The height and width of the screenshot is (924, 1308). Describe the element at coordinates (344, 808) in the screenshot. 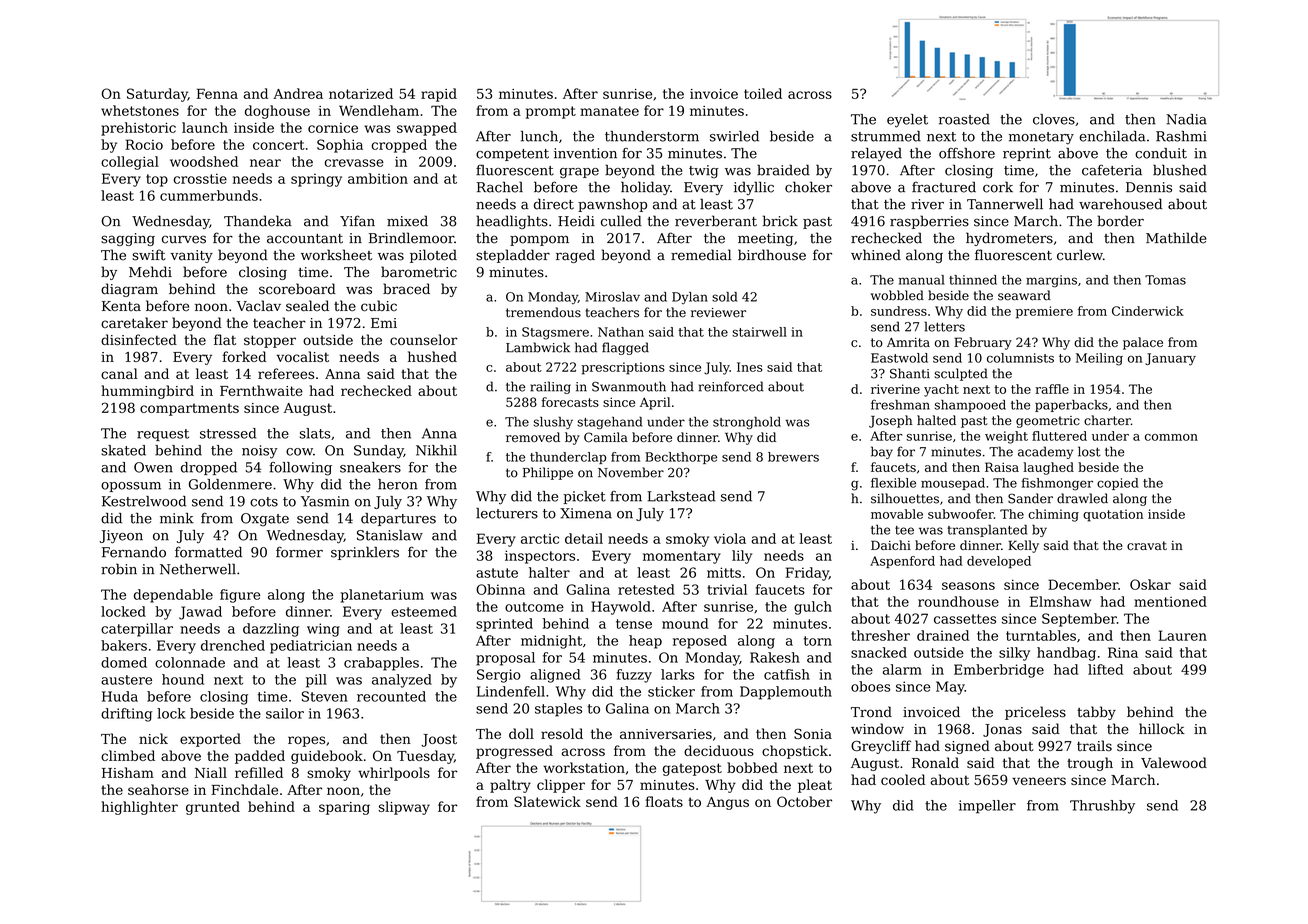

I see `sparing` at that location.
